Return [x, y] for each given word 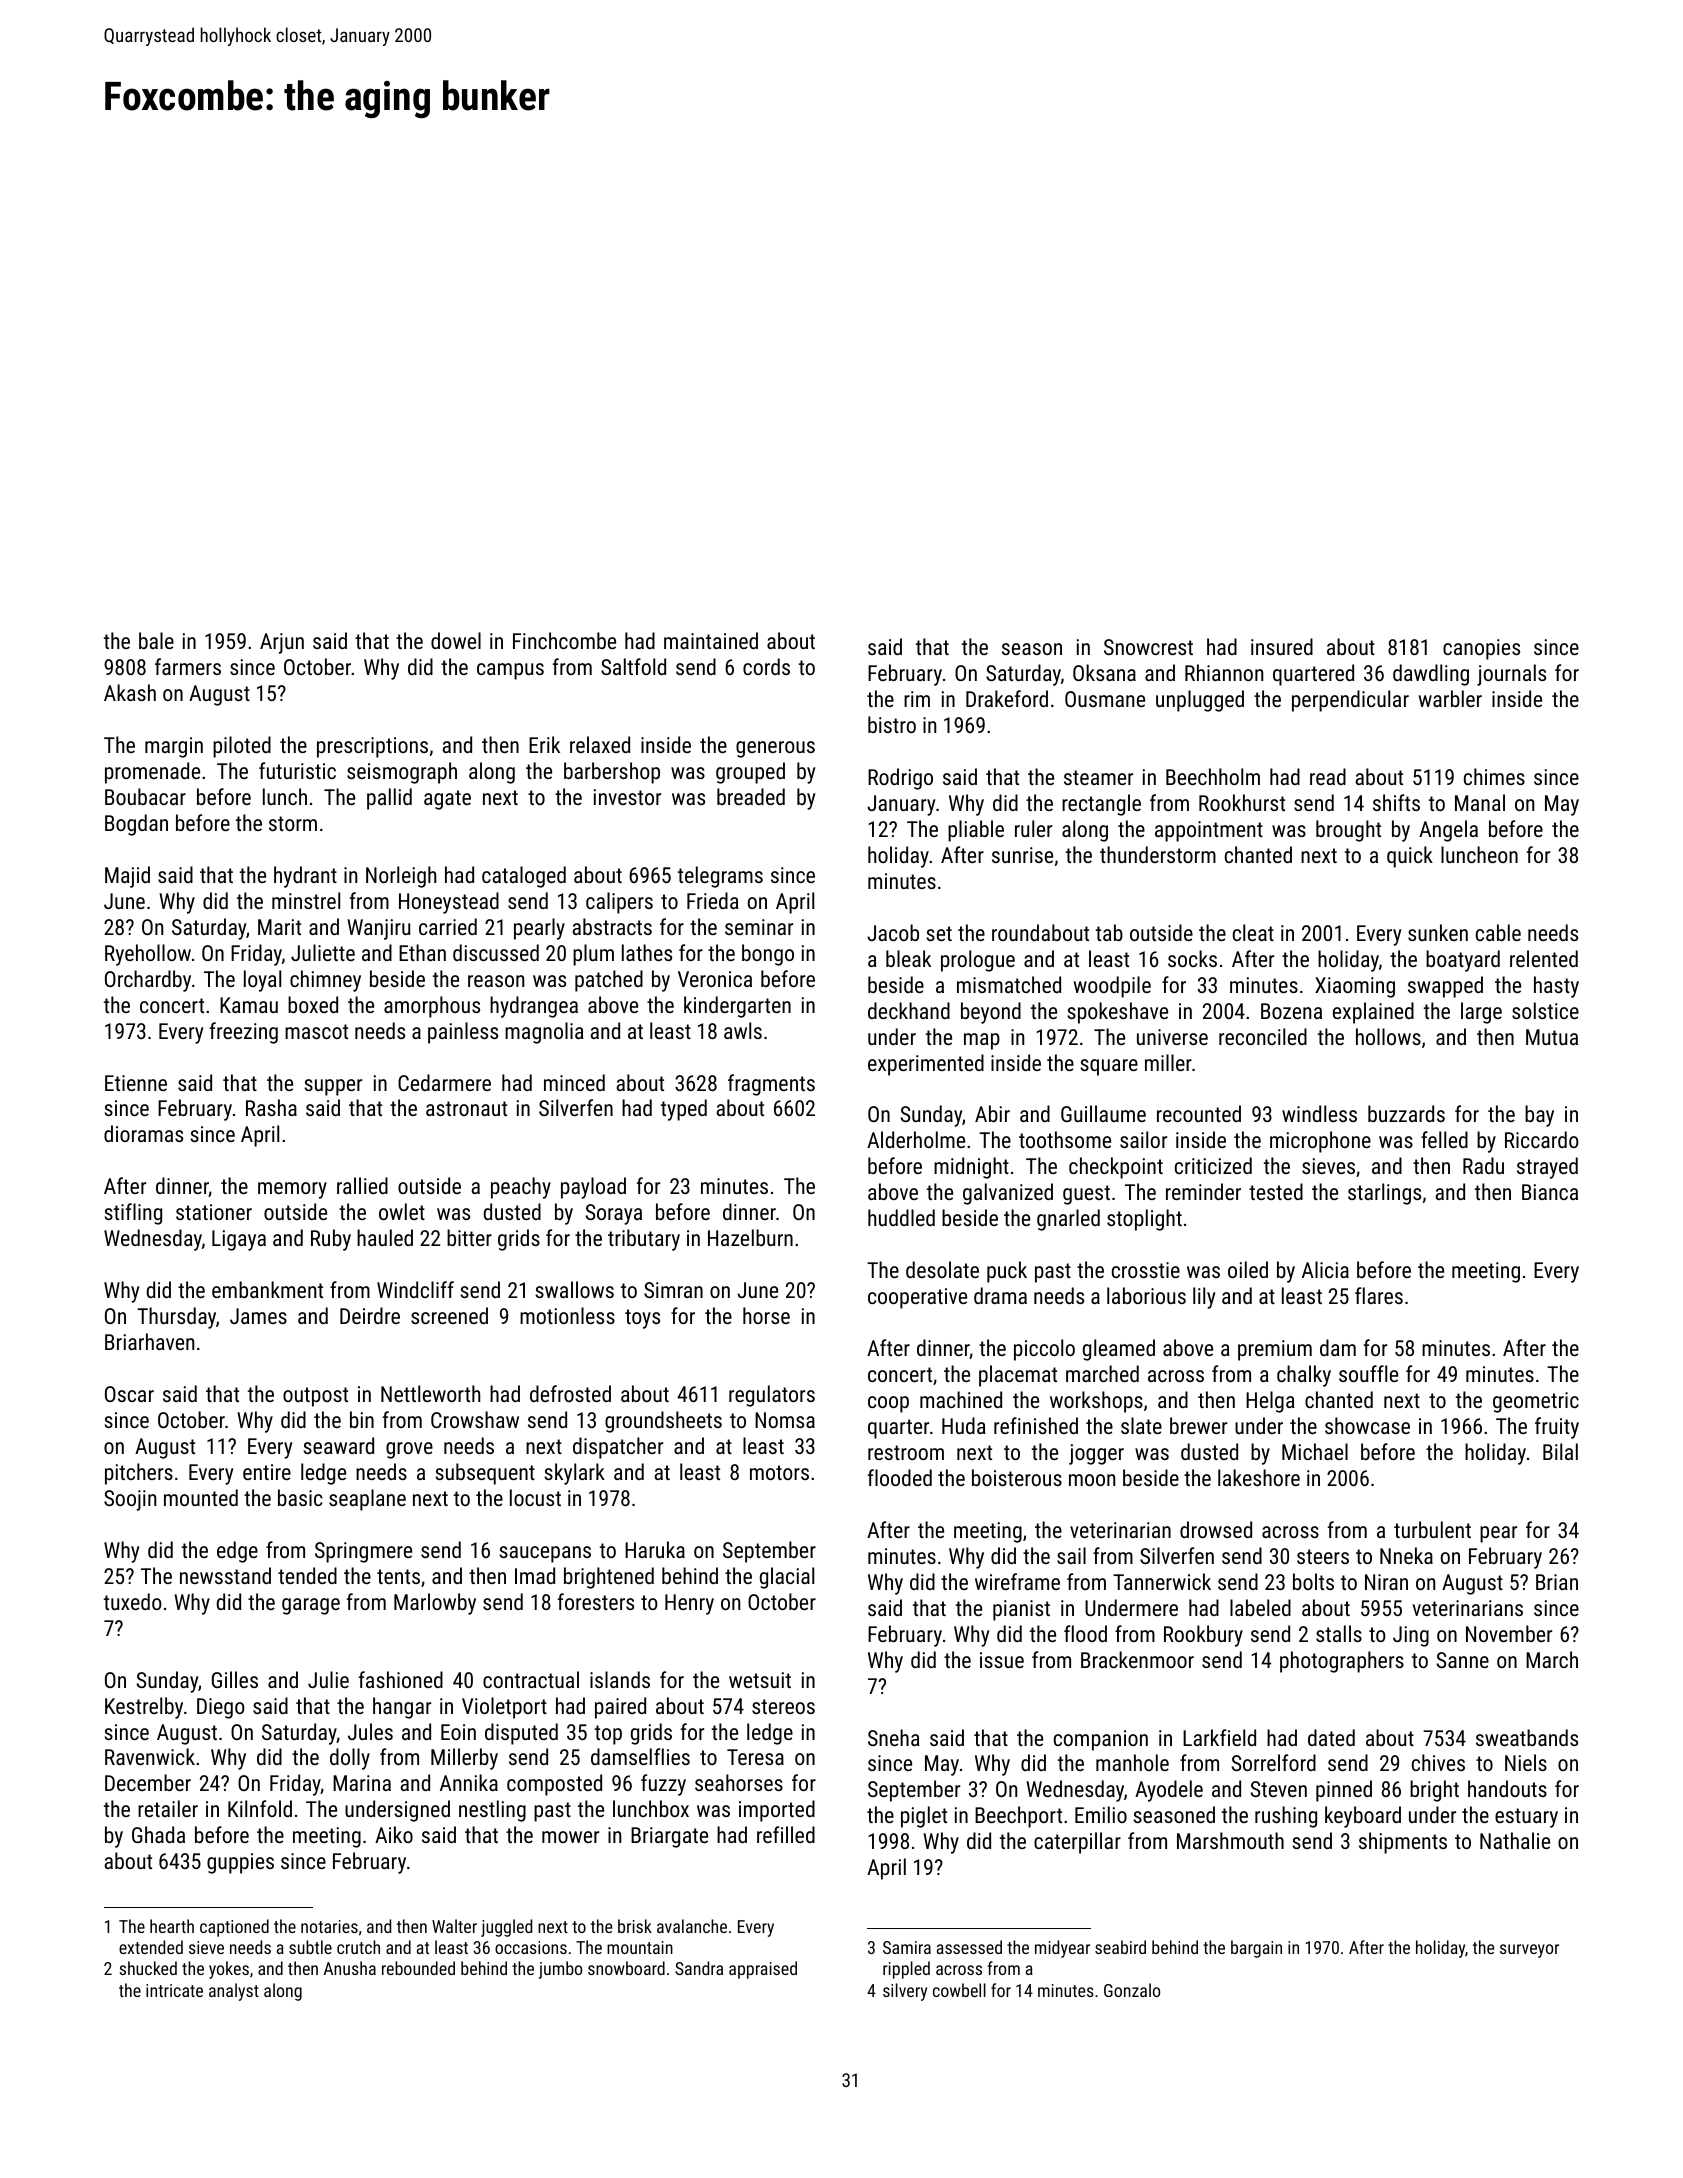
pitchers [139, 1474]
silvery [905, 1992]
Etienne [136, 1083]
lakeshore [1259, 1477]
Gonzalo [1132, 1990]
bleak [908, 958]
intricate [174, 1990]
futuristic [297, 770]
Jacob [893, 932]
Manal [1480, 802]
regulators [772, 1396]
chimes [1494, 776]
